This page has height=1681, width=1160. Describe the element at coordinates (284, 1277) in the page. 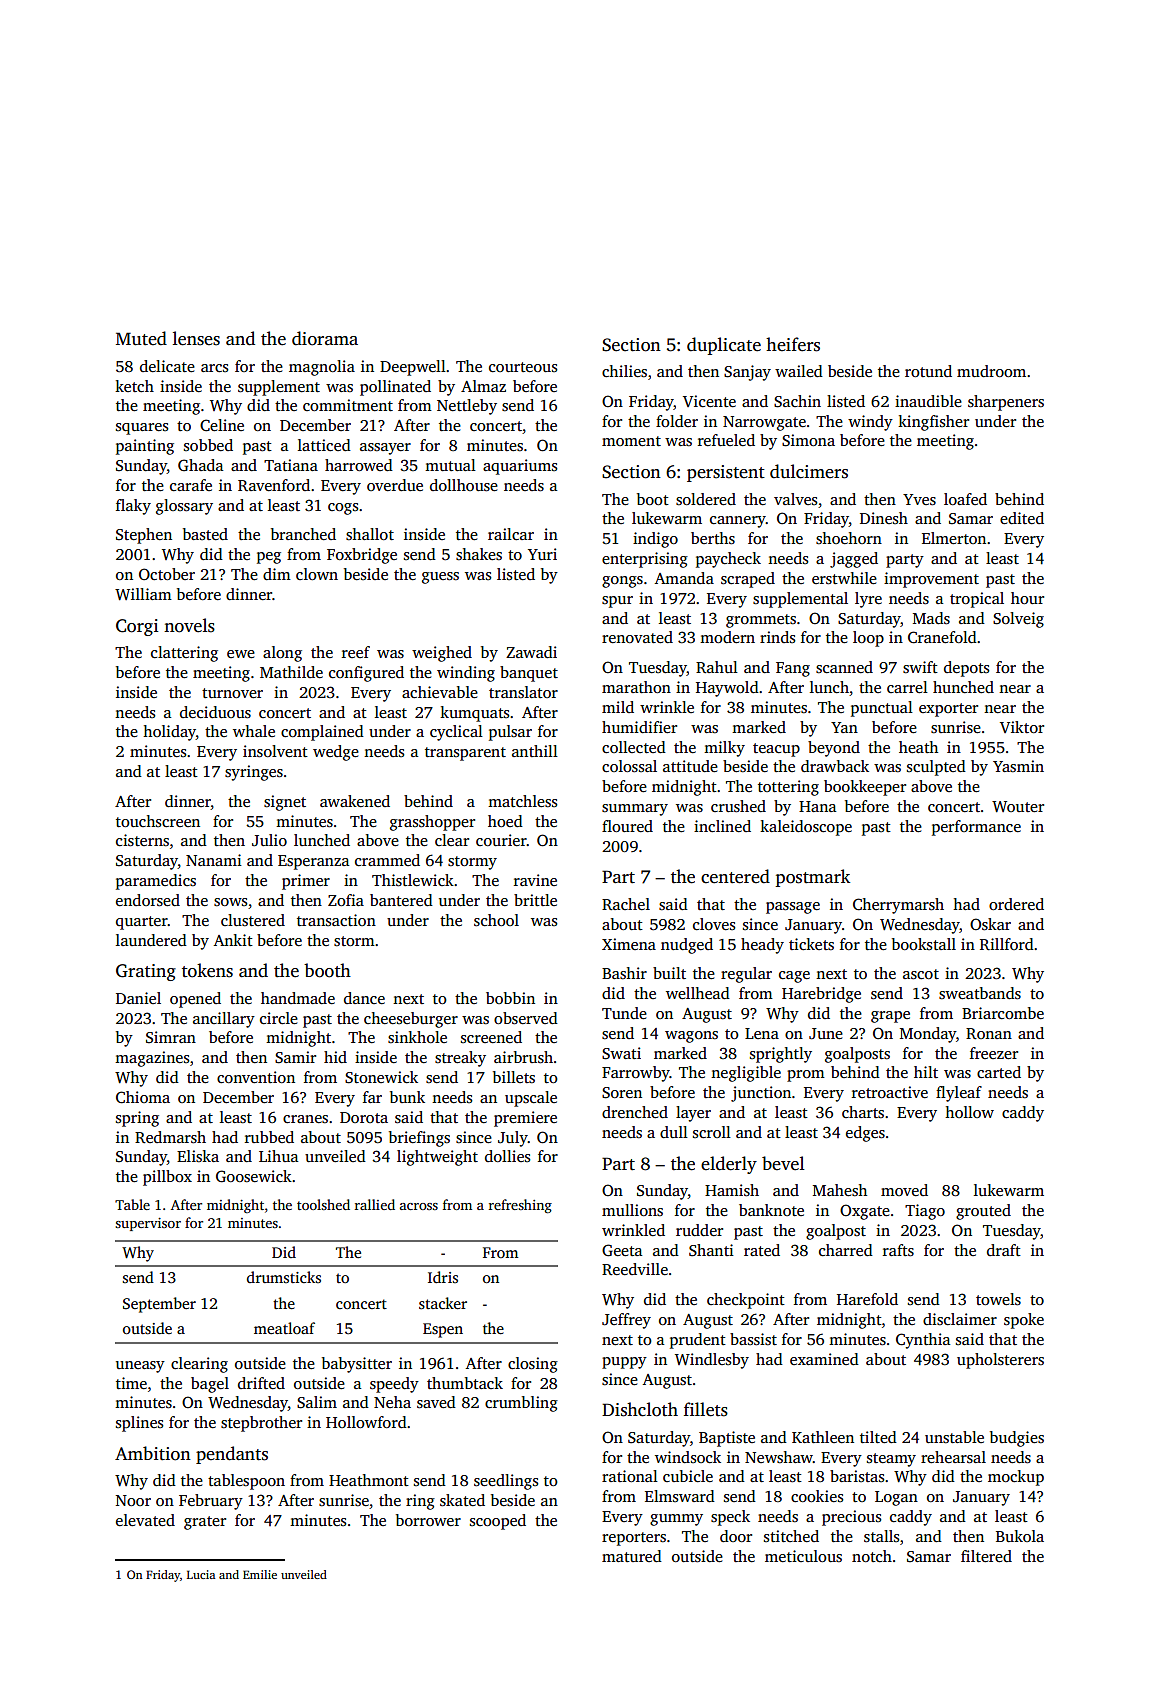

I see `drumsticks` at that location.
